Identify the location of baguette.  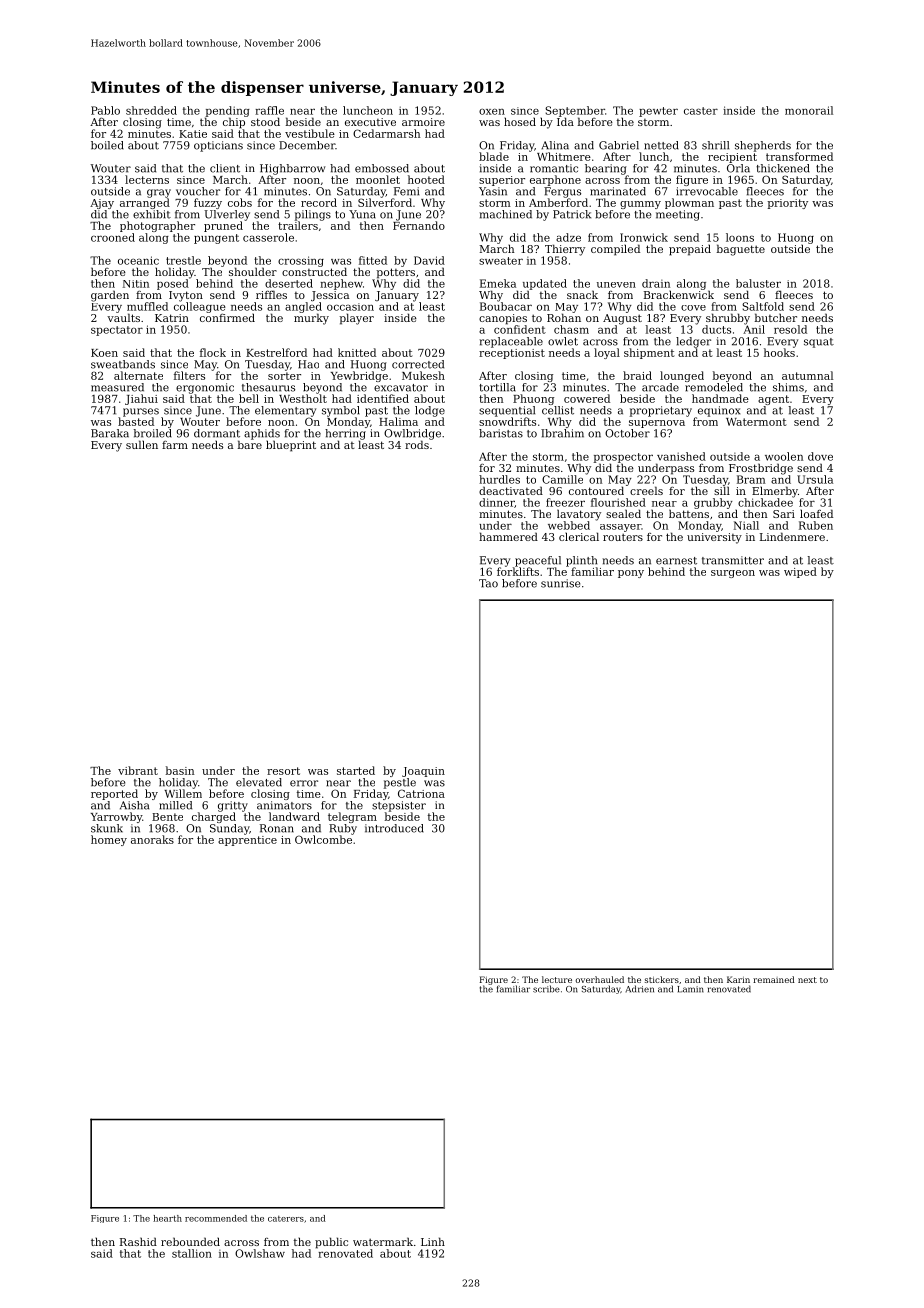
(741, 250).
